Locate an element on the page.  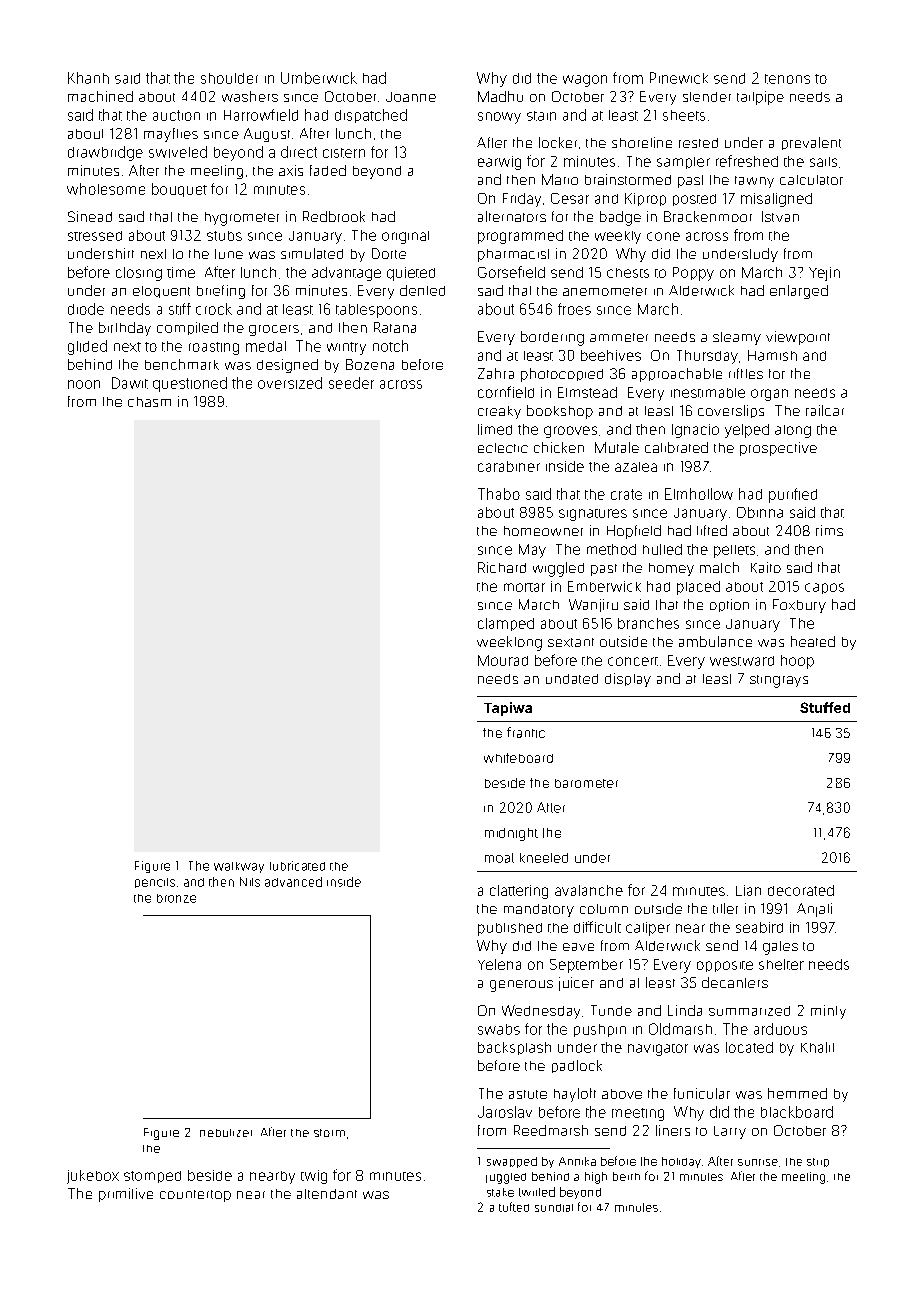
Umberwick is located at coordinates (319, 78).
